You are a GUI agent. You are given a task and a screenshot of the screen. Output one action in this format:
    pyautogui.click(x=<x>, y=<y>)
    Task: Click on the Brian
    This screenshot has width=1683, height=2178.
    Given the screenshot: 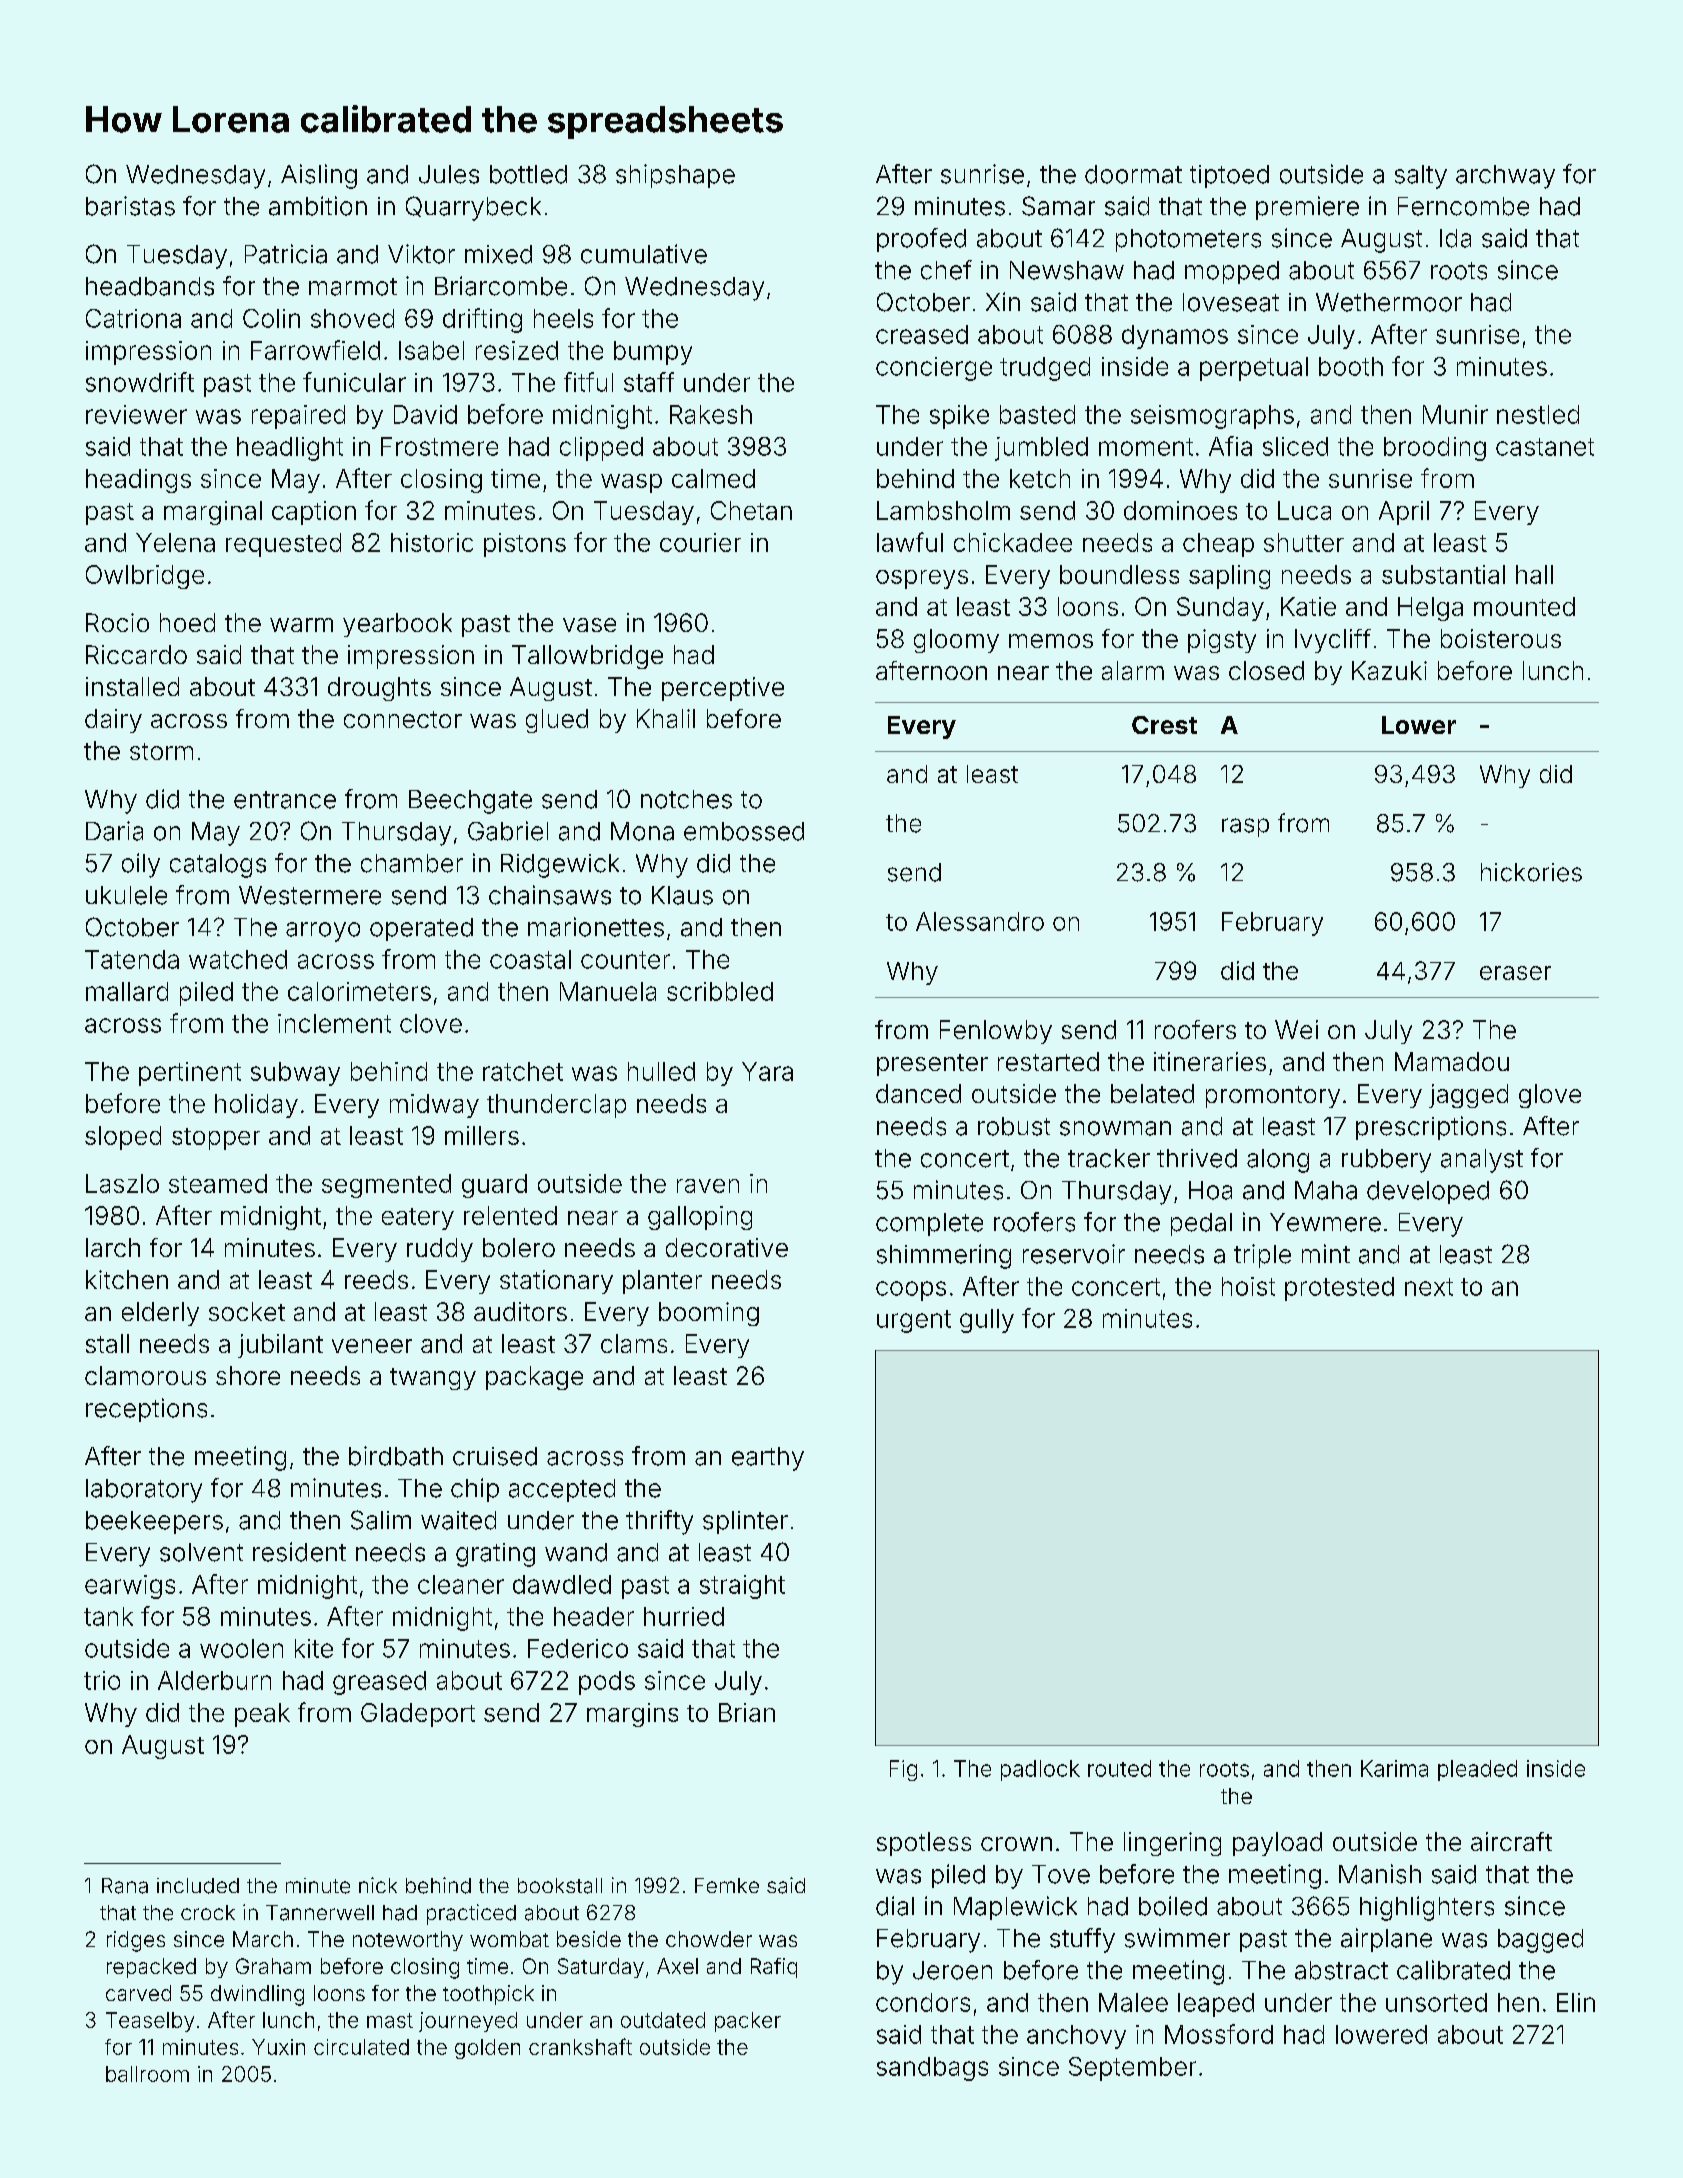 What is the action you would take?
    pyautogui.click(x=747, y=1712)
